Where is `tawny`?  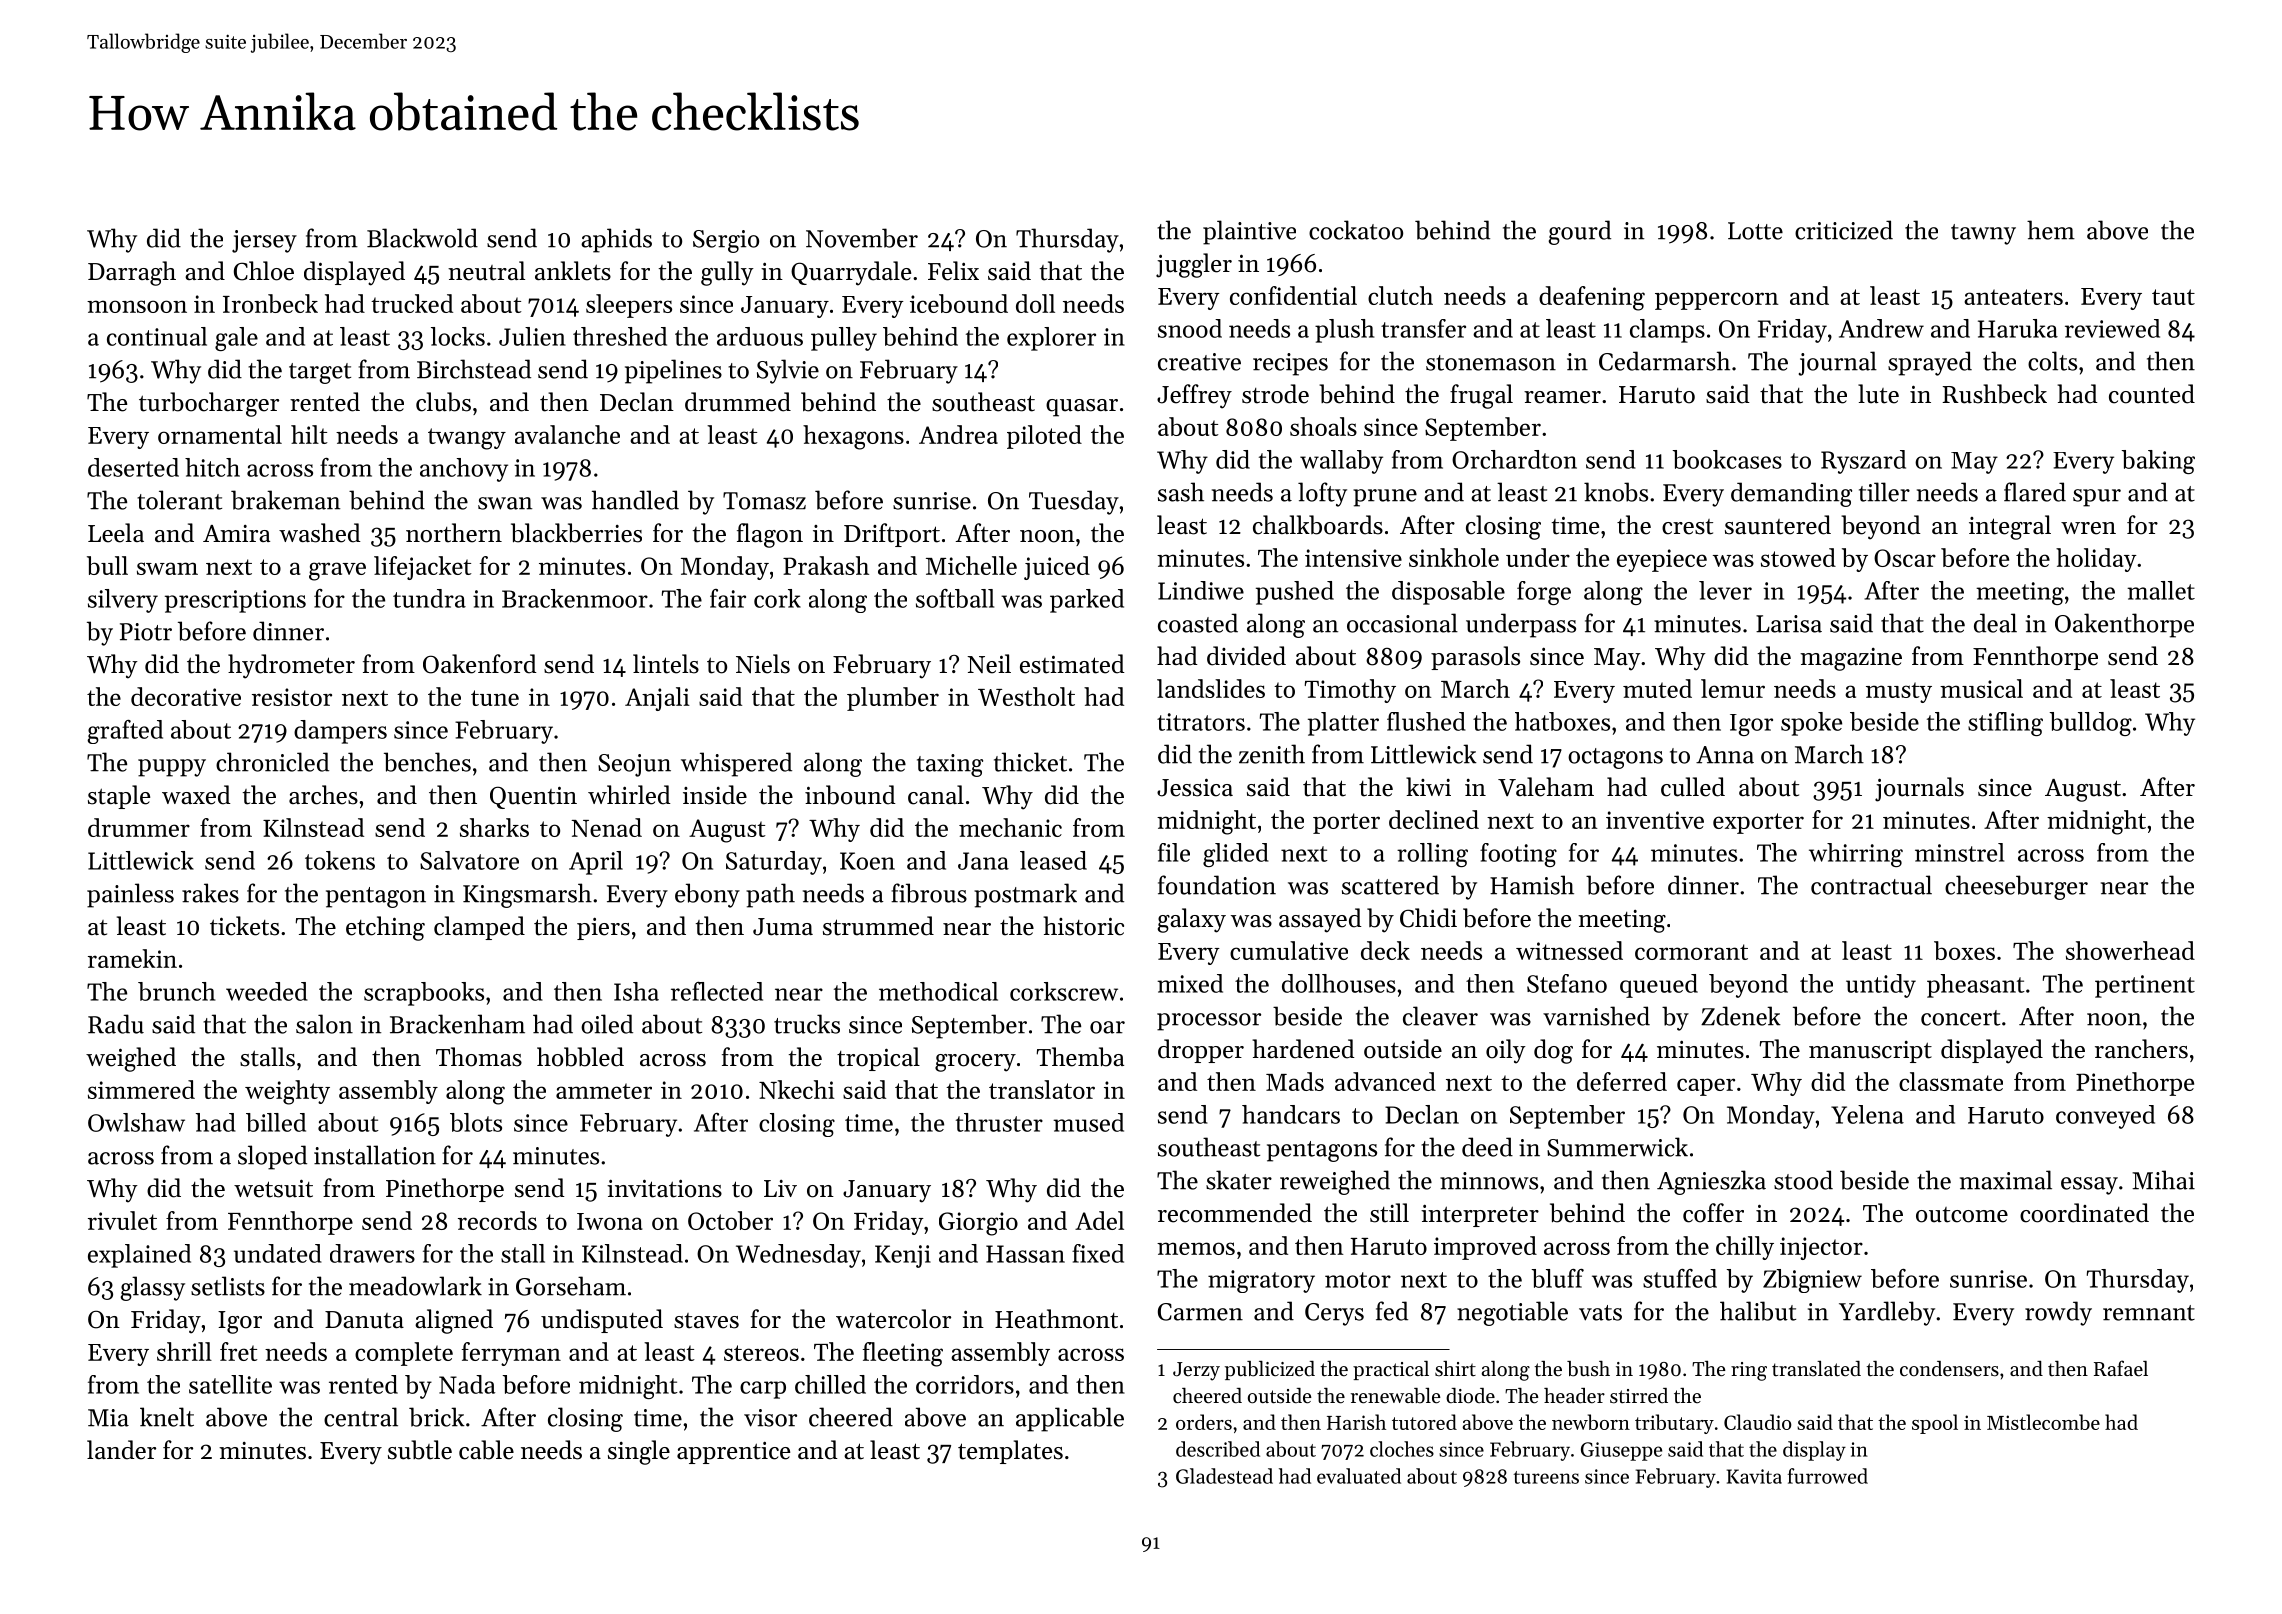 tawny is located at coordinates (1983, 234).
